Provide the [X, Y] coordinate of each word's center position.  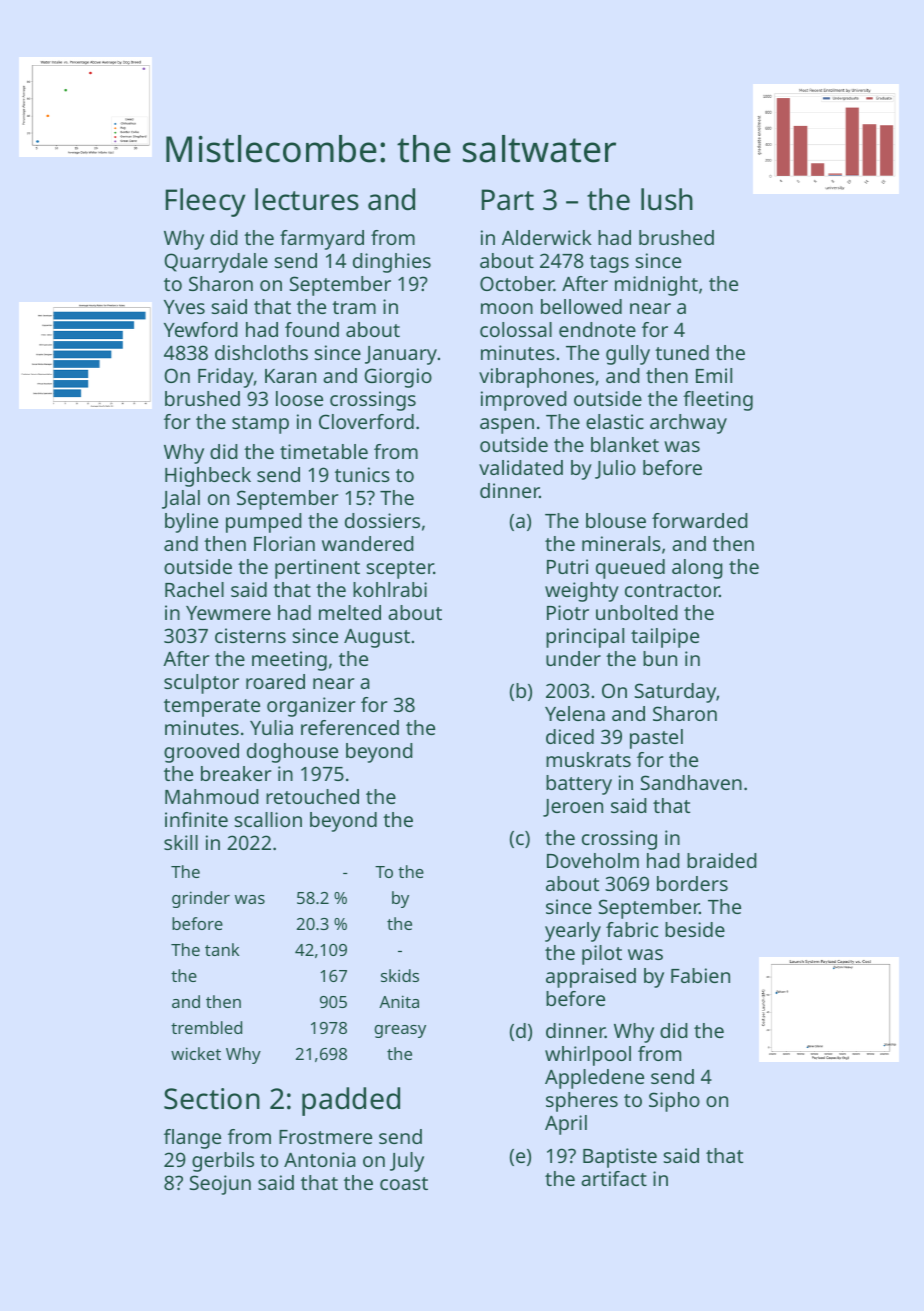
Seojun [220, 1185]
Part [508, 200]
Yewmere [228, 613]
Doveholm [593, 860]
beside [695, 929]
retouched [312, 796]
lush [667, 199]
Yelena [575, 713]
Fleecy [206, 202]
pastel [656, 739]
